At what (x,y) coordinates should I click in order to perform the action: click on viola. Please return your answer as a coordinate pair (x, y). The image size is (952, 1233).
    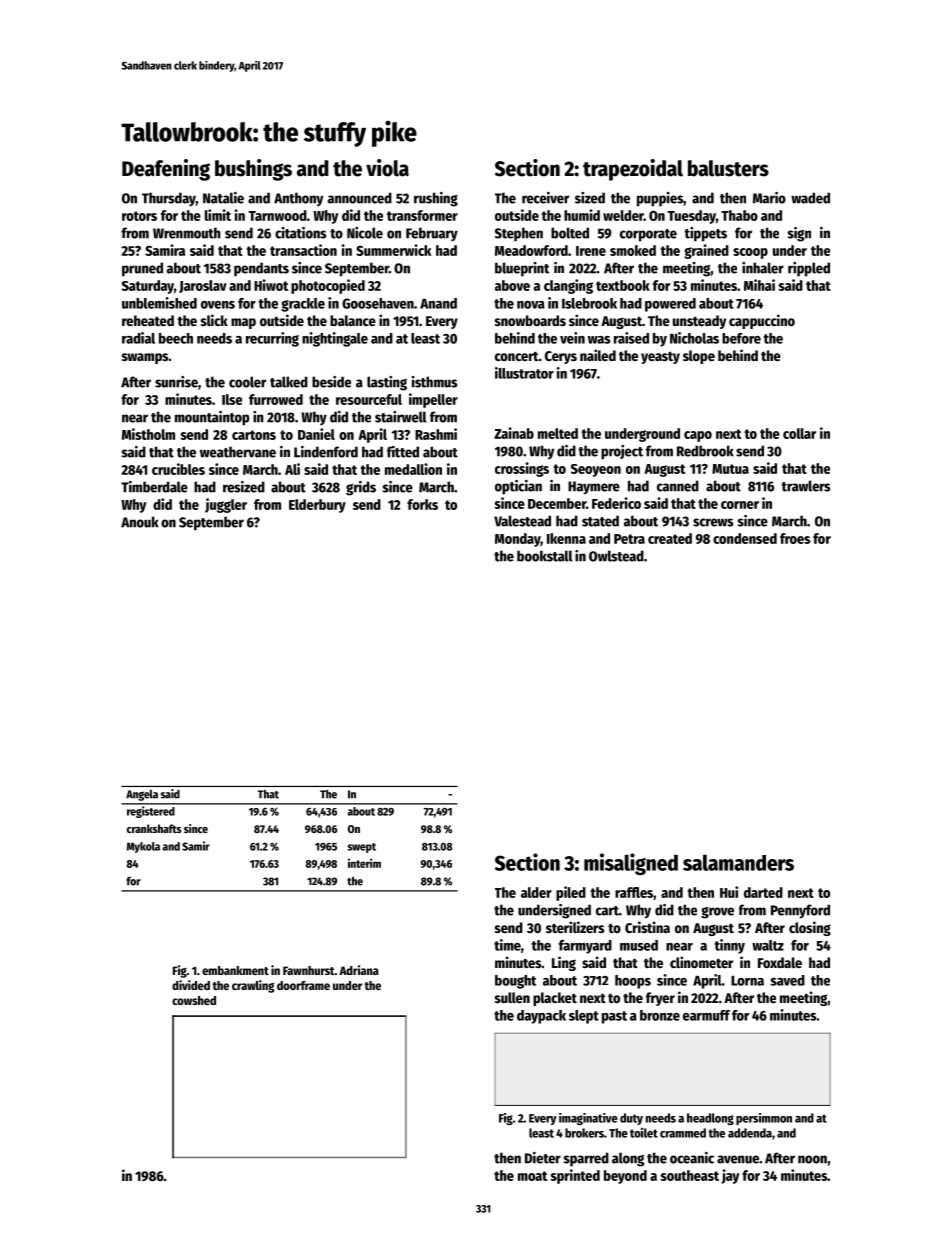
    Looking at the image, I should click on (387, 168).
